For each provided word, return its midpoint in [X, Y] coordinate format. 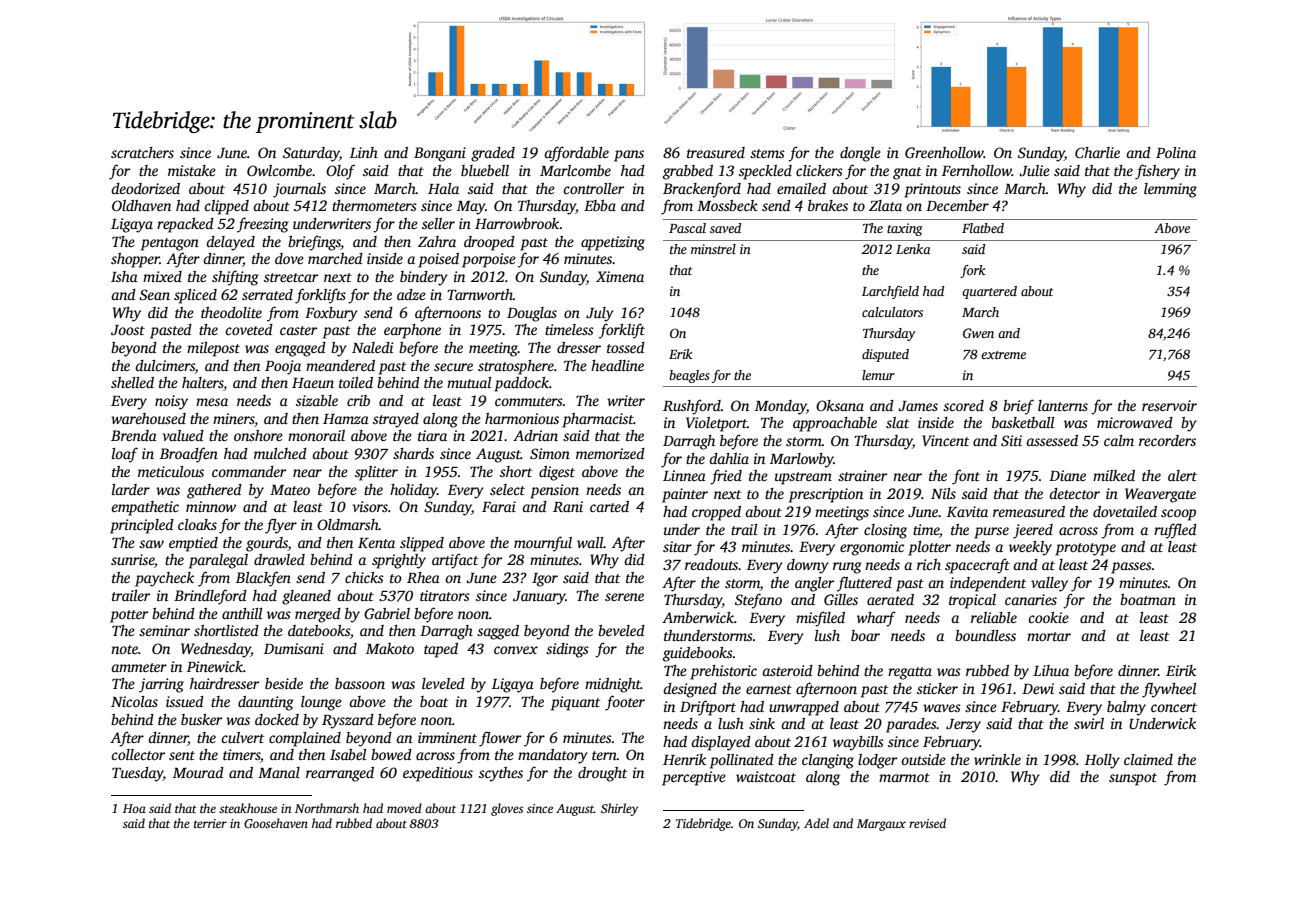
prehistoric [723, 672]
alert [1182, 475]
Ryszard [348, 721]
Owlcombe [279, 170]
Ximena [620, 276]
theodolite [231, 312]
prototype [1085, 549]
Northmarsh [327, 808]
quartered [989, 292]
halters [203, 384]
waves [942, 708]
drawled [279, 559]
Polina [1176, 152]
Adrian [535, 435]
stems [767, 153]
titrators [445, 595]
